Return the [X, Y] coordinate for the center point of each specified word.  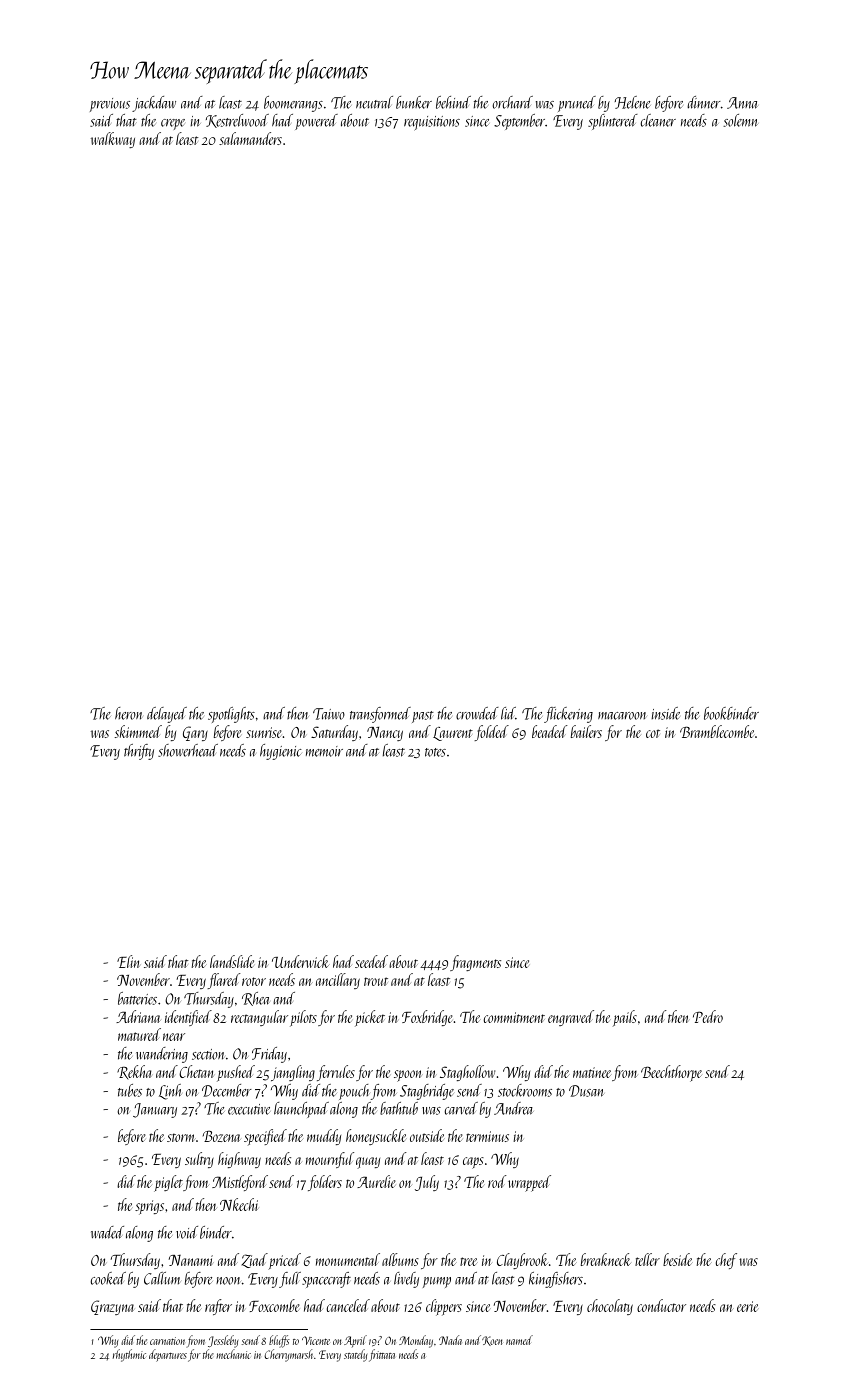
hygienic [281, 752]
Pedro [708, 1016]
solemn [740, 120]
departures [168, 1355]
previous [110, 105]
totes [435, 752]
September [519, 122]
